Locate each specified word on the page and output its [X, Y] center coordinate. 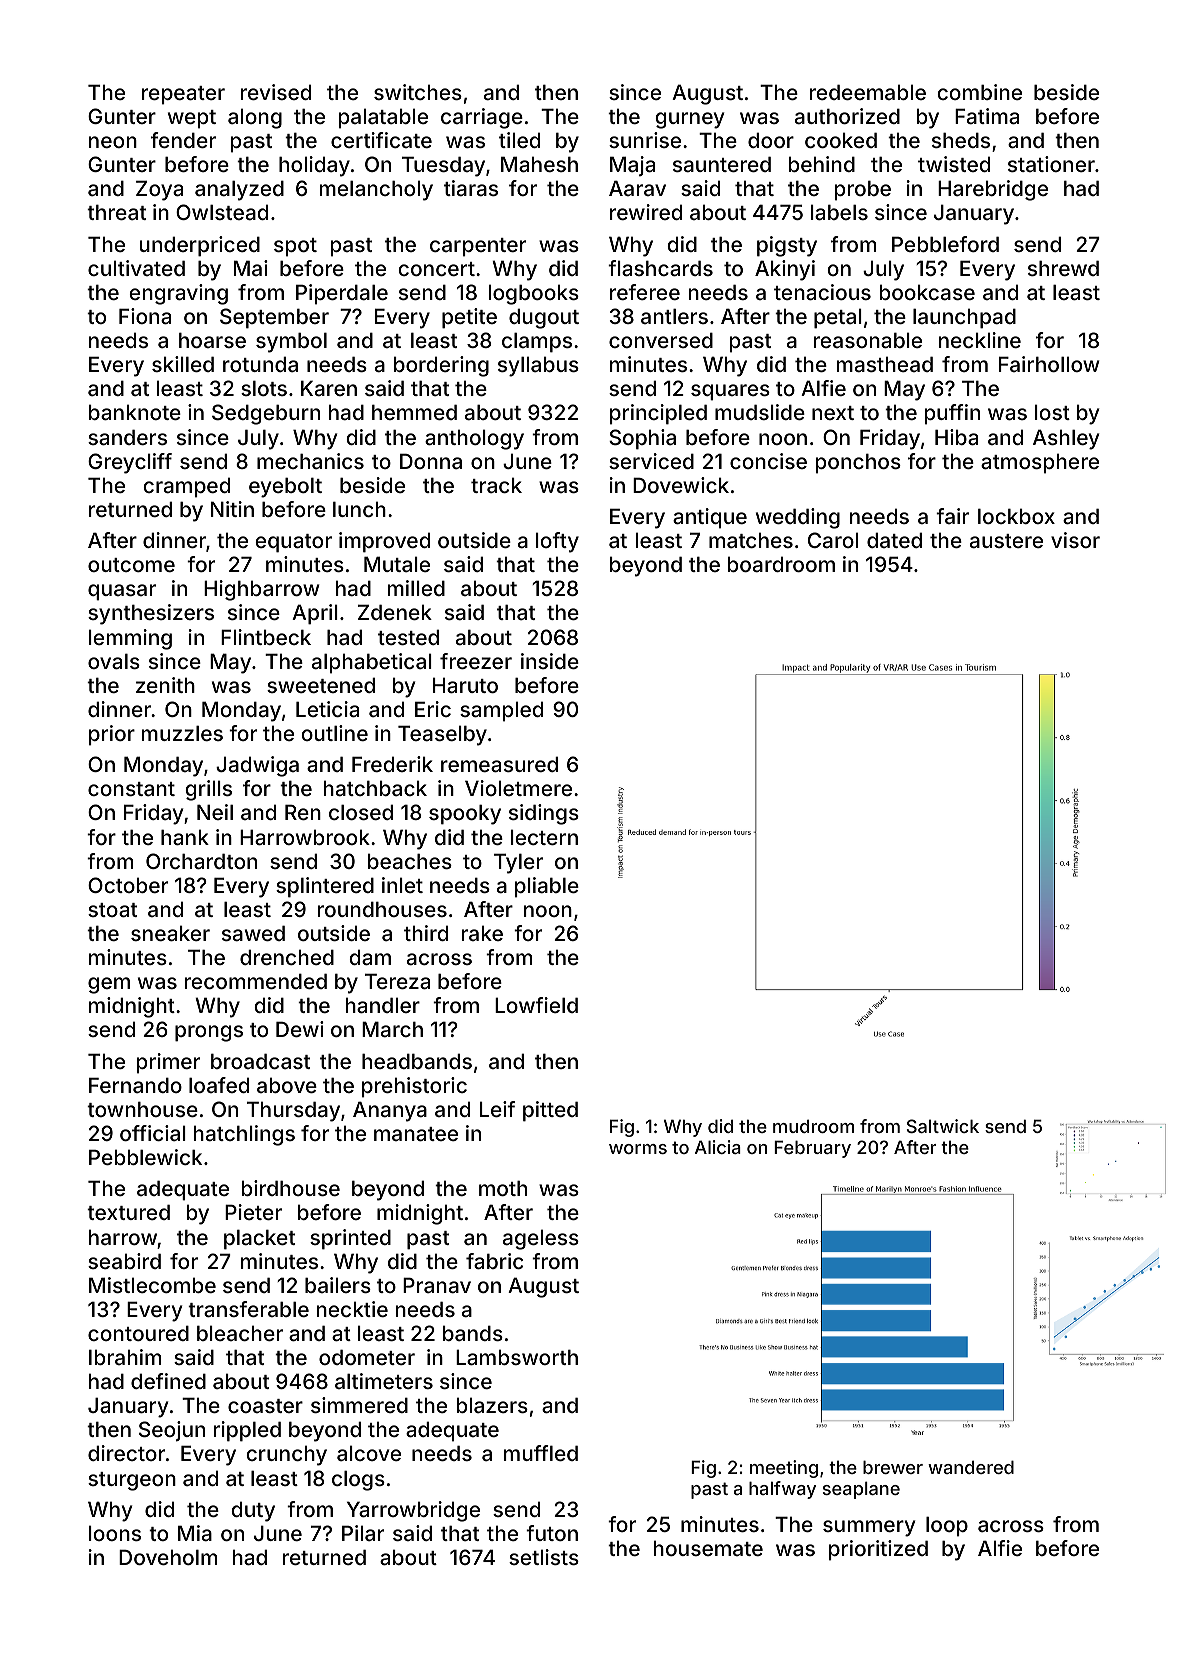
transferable [248, 1309]
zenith [165, 685]
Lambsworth [517, 1357]
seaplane [861, 1490]
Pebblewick [145, 1157]
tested [408, 637]
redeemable [868, 92]
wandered [971, 1467]
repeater [183, 95]
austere [1006, 541]
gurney [689, 120]
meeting [784, 1469]
